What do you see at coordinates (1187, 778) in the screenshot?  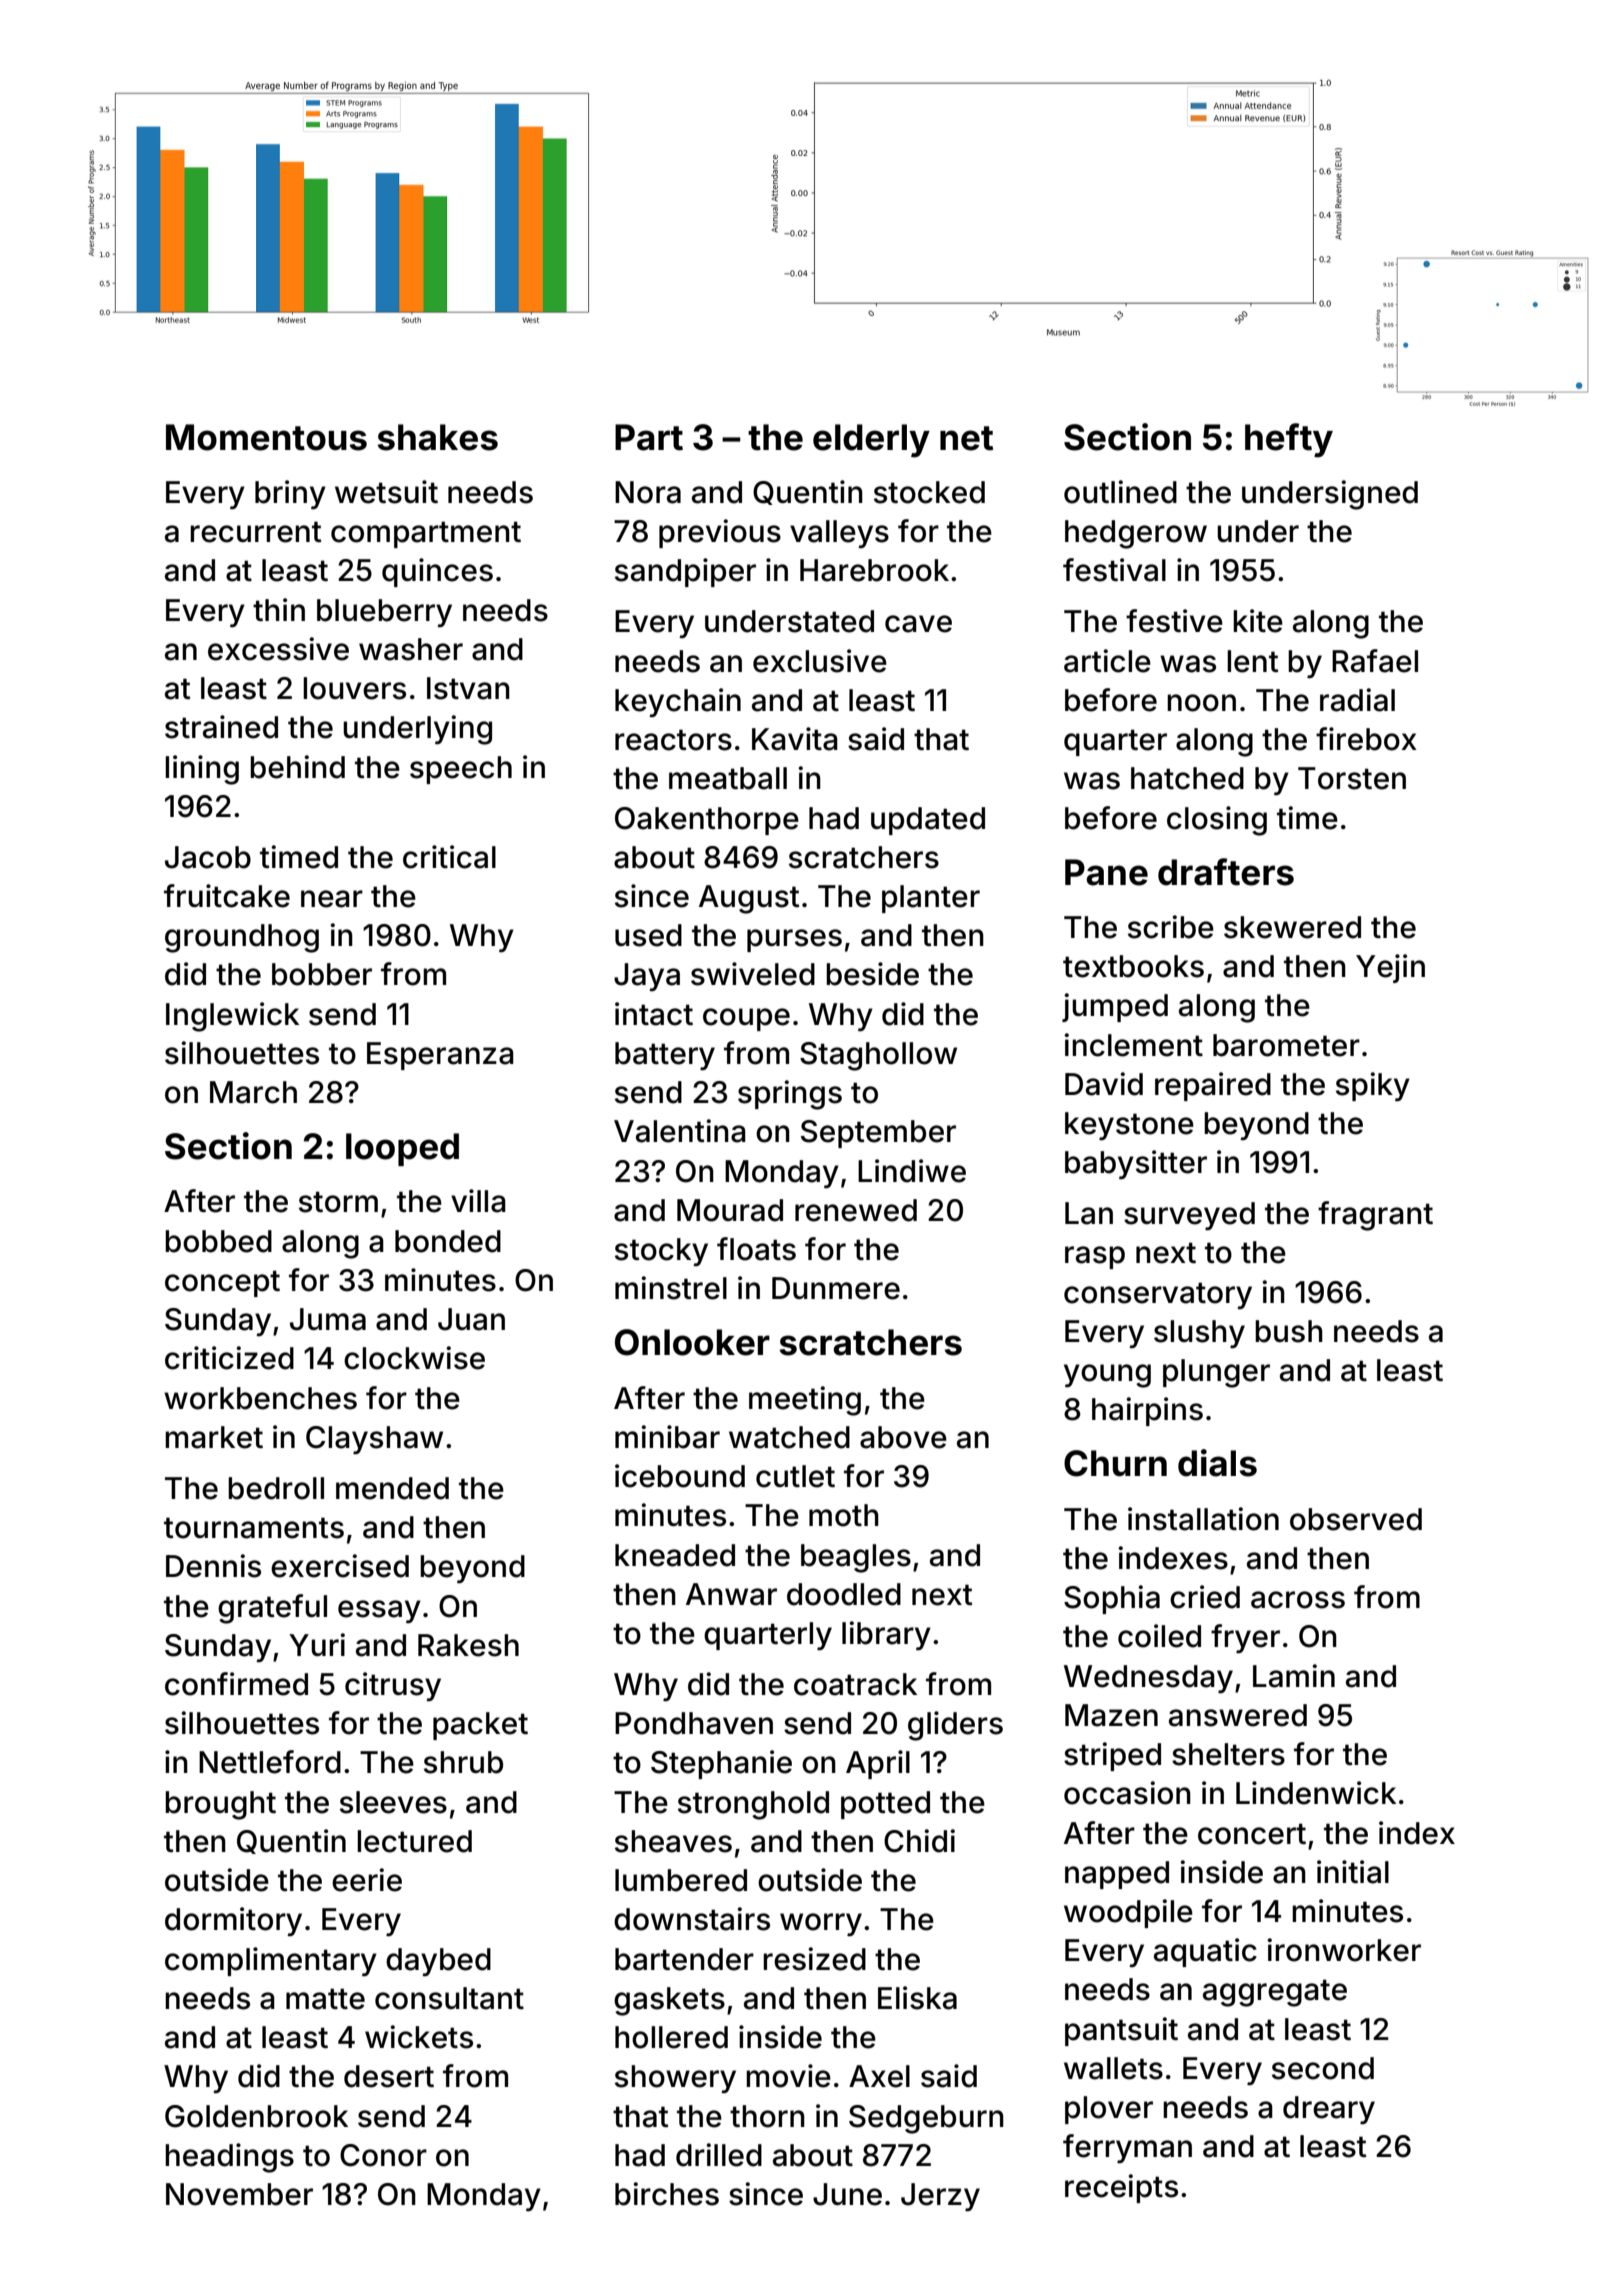 I see `hatched` at bounding box center [1187, 778].
